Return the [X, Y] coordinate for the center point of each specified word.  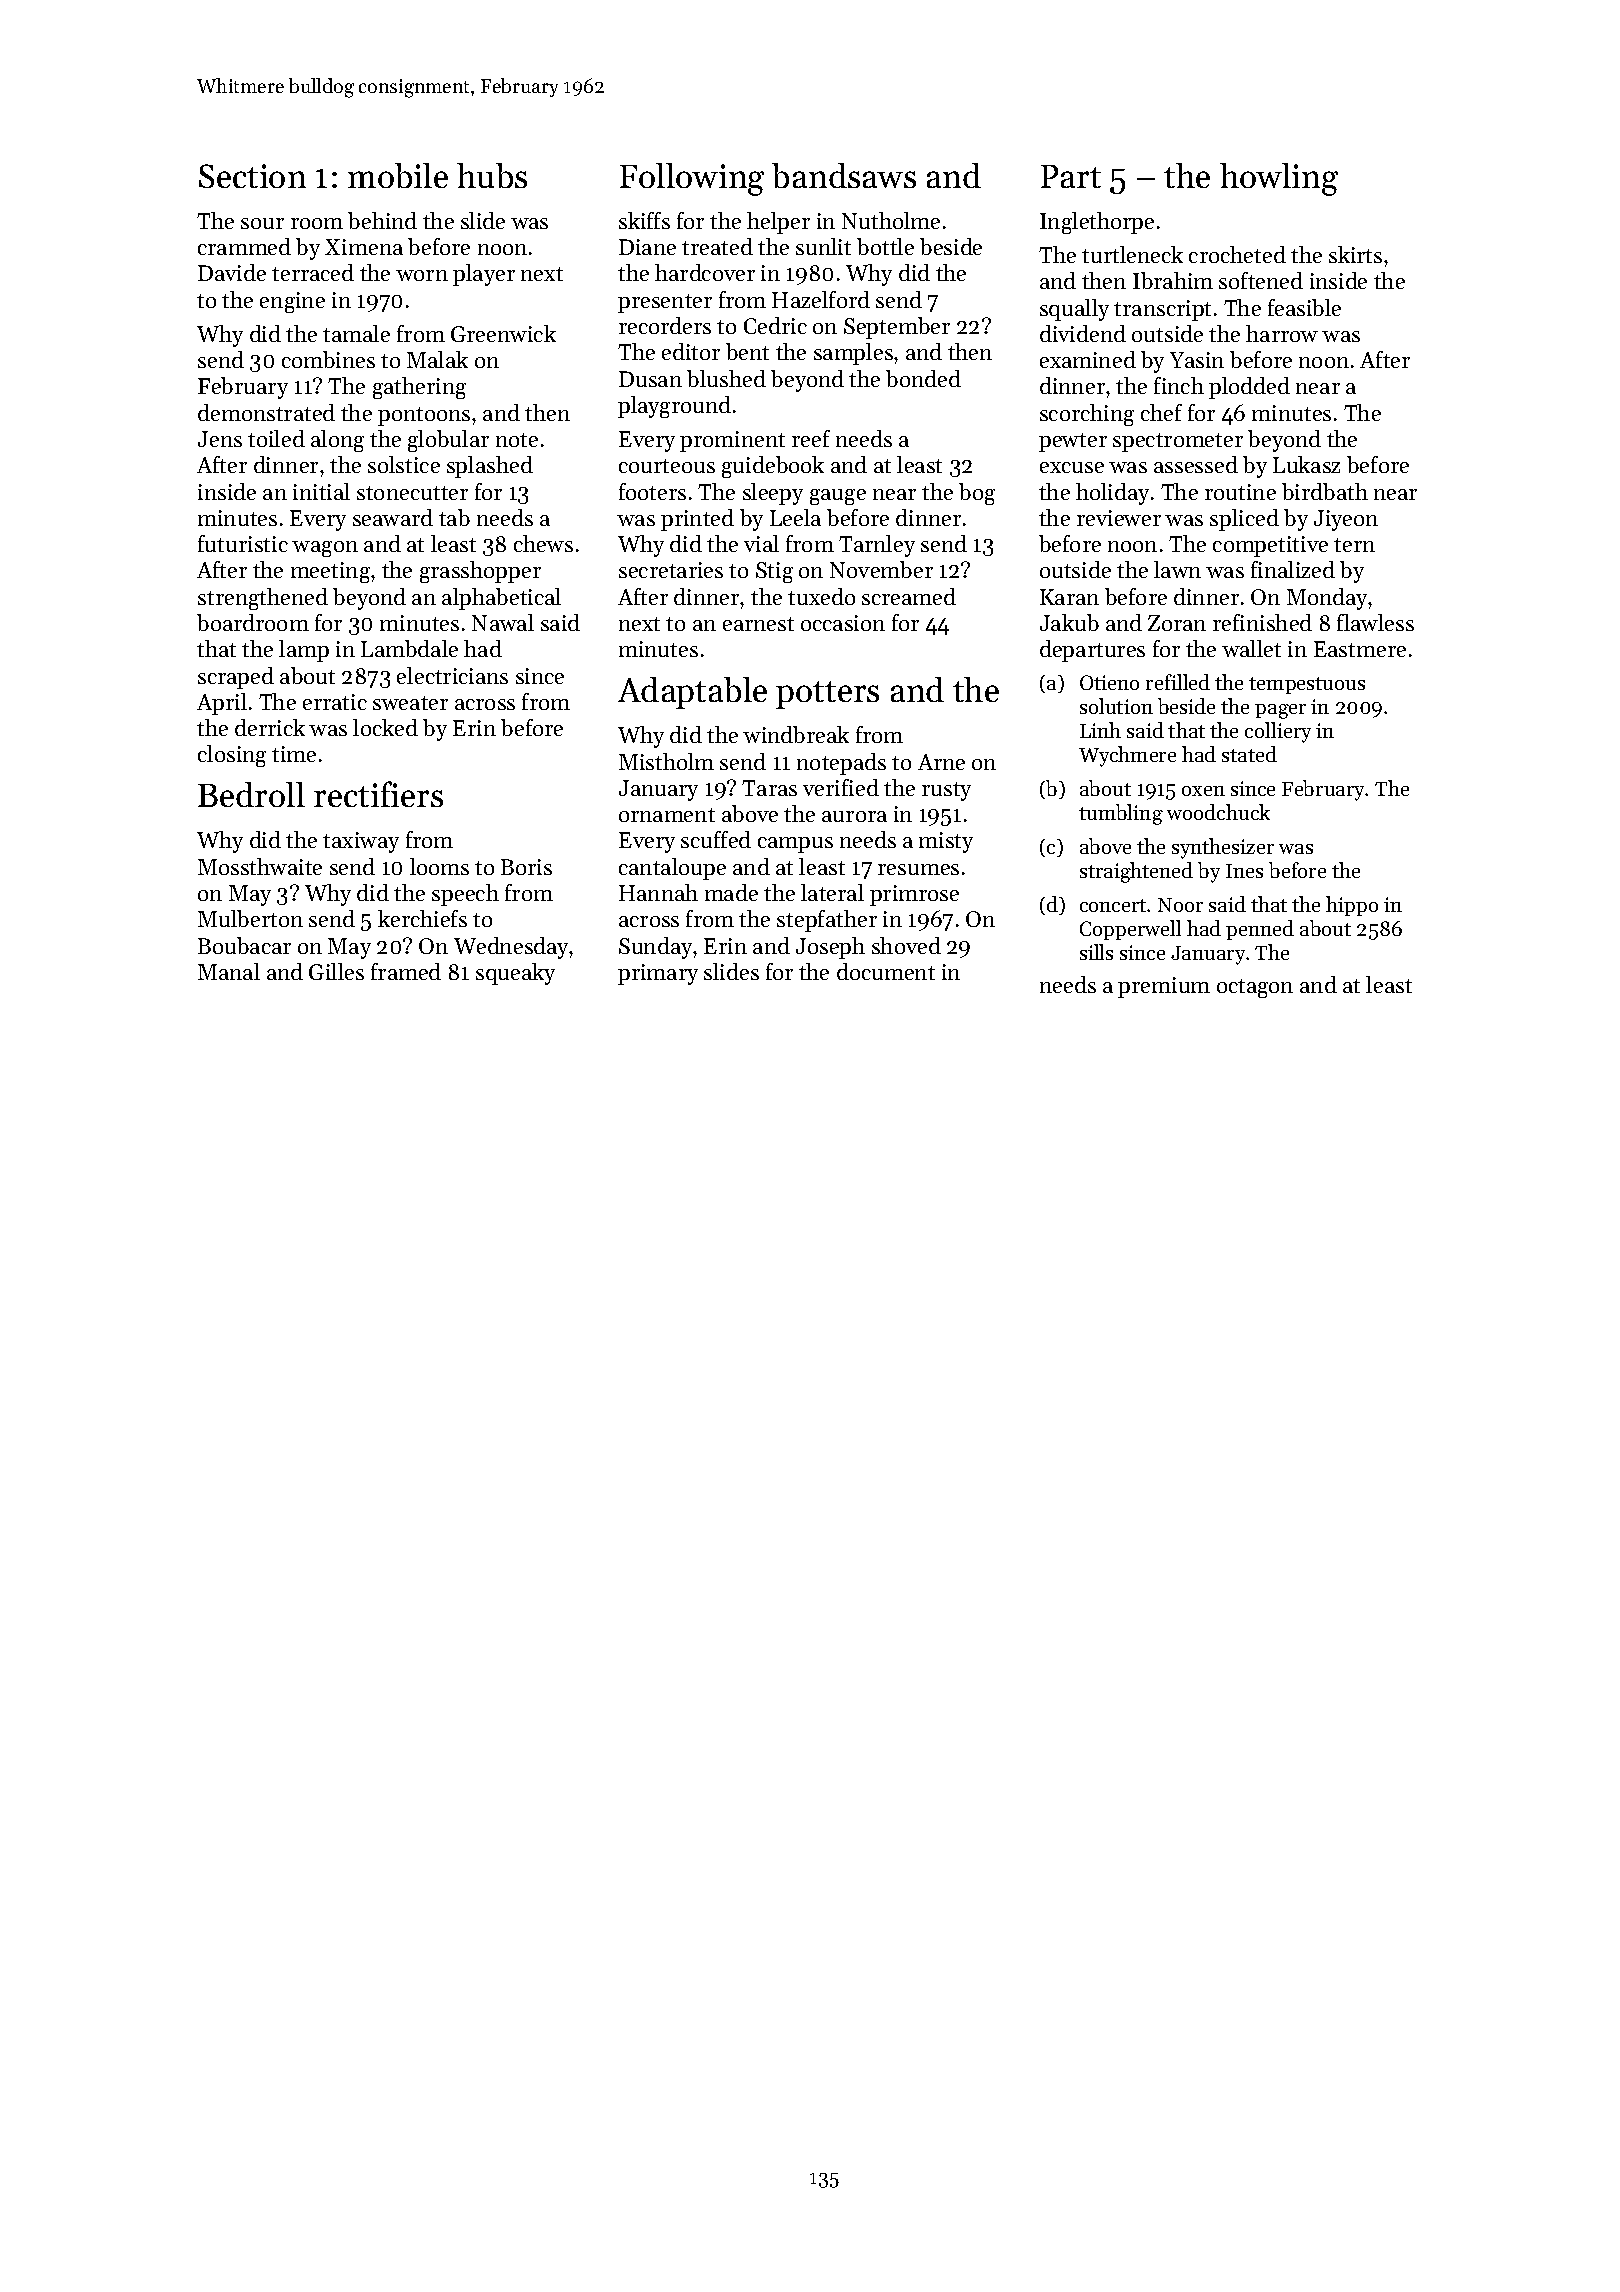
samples [853, 354]
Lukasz [1306, 464]
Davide [232, 272]
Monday [1327, 599]
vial [761, 543]
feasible [1304, 307]
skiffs [644, 220]
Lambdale [409, 648]
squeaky [515, 974]
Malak [437, 359]
